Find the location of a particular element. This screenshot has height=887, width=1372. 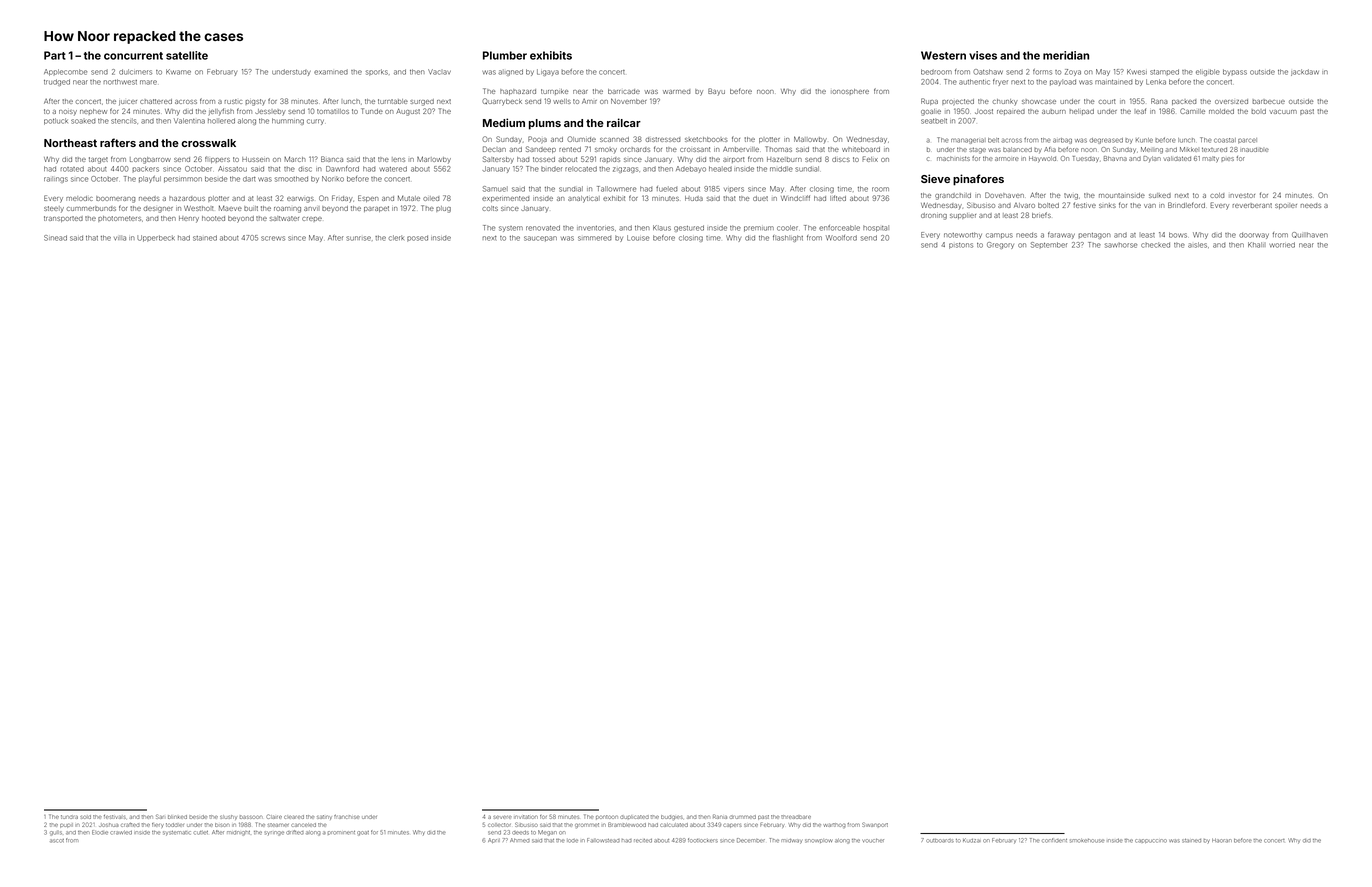

Swanport is located at coordinates (875, 824).
